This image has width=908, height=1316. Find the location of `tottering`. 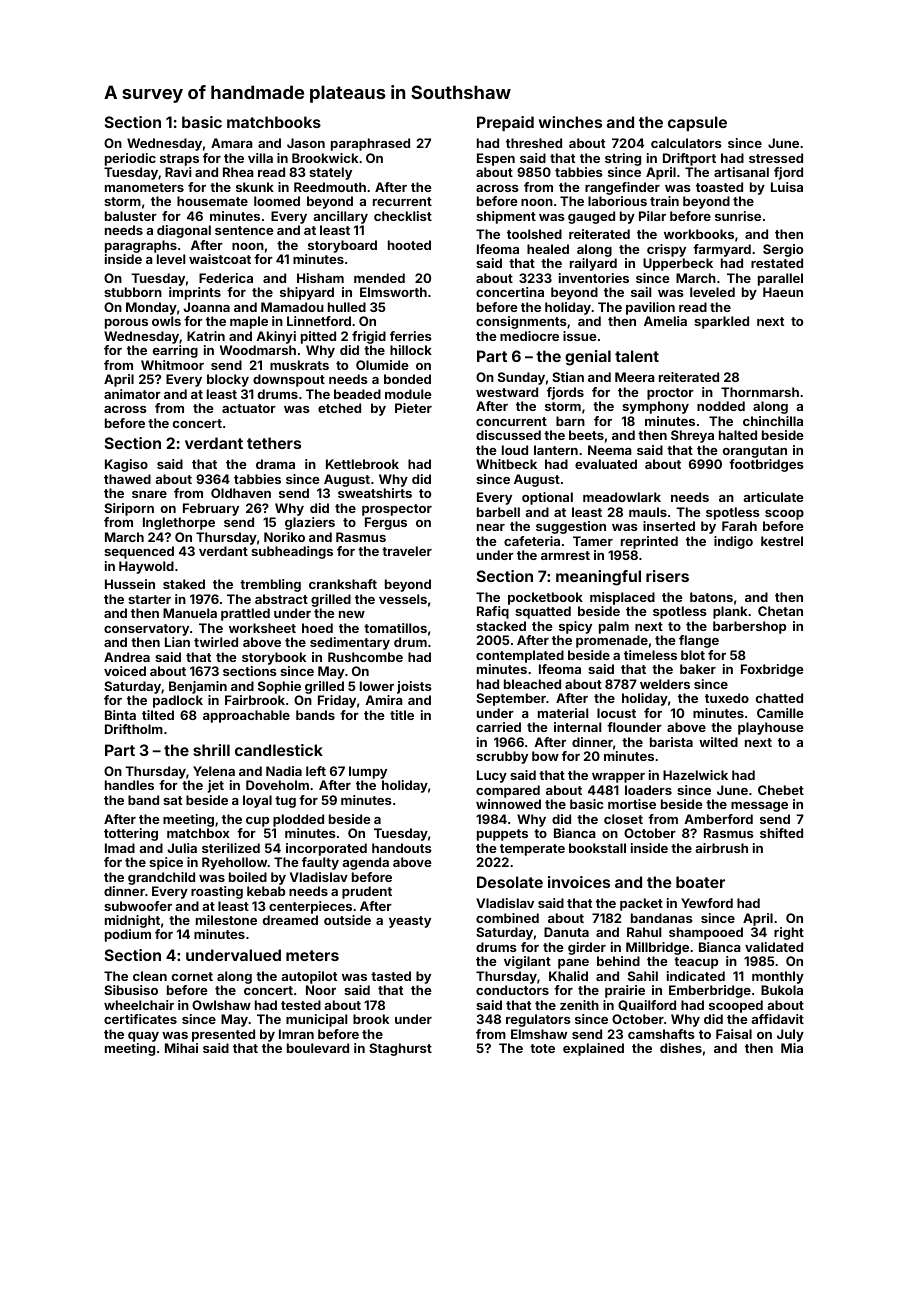

tottering is located at coordinates (131, 834).
